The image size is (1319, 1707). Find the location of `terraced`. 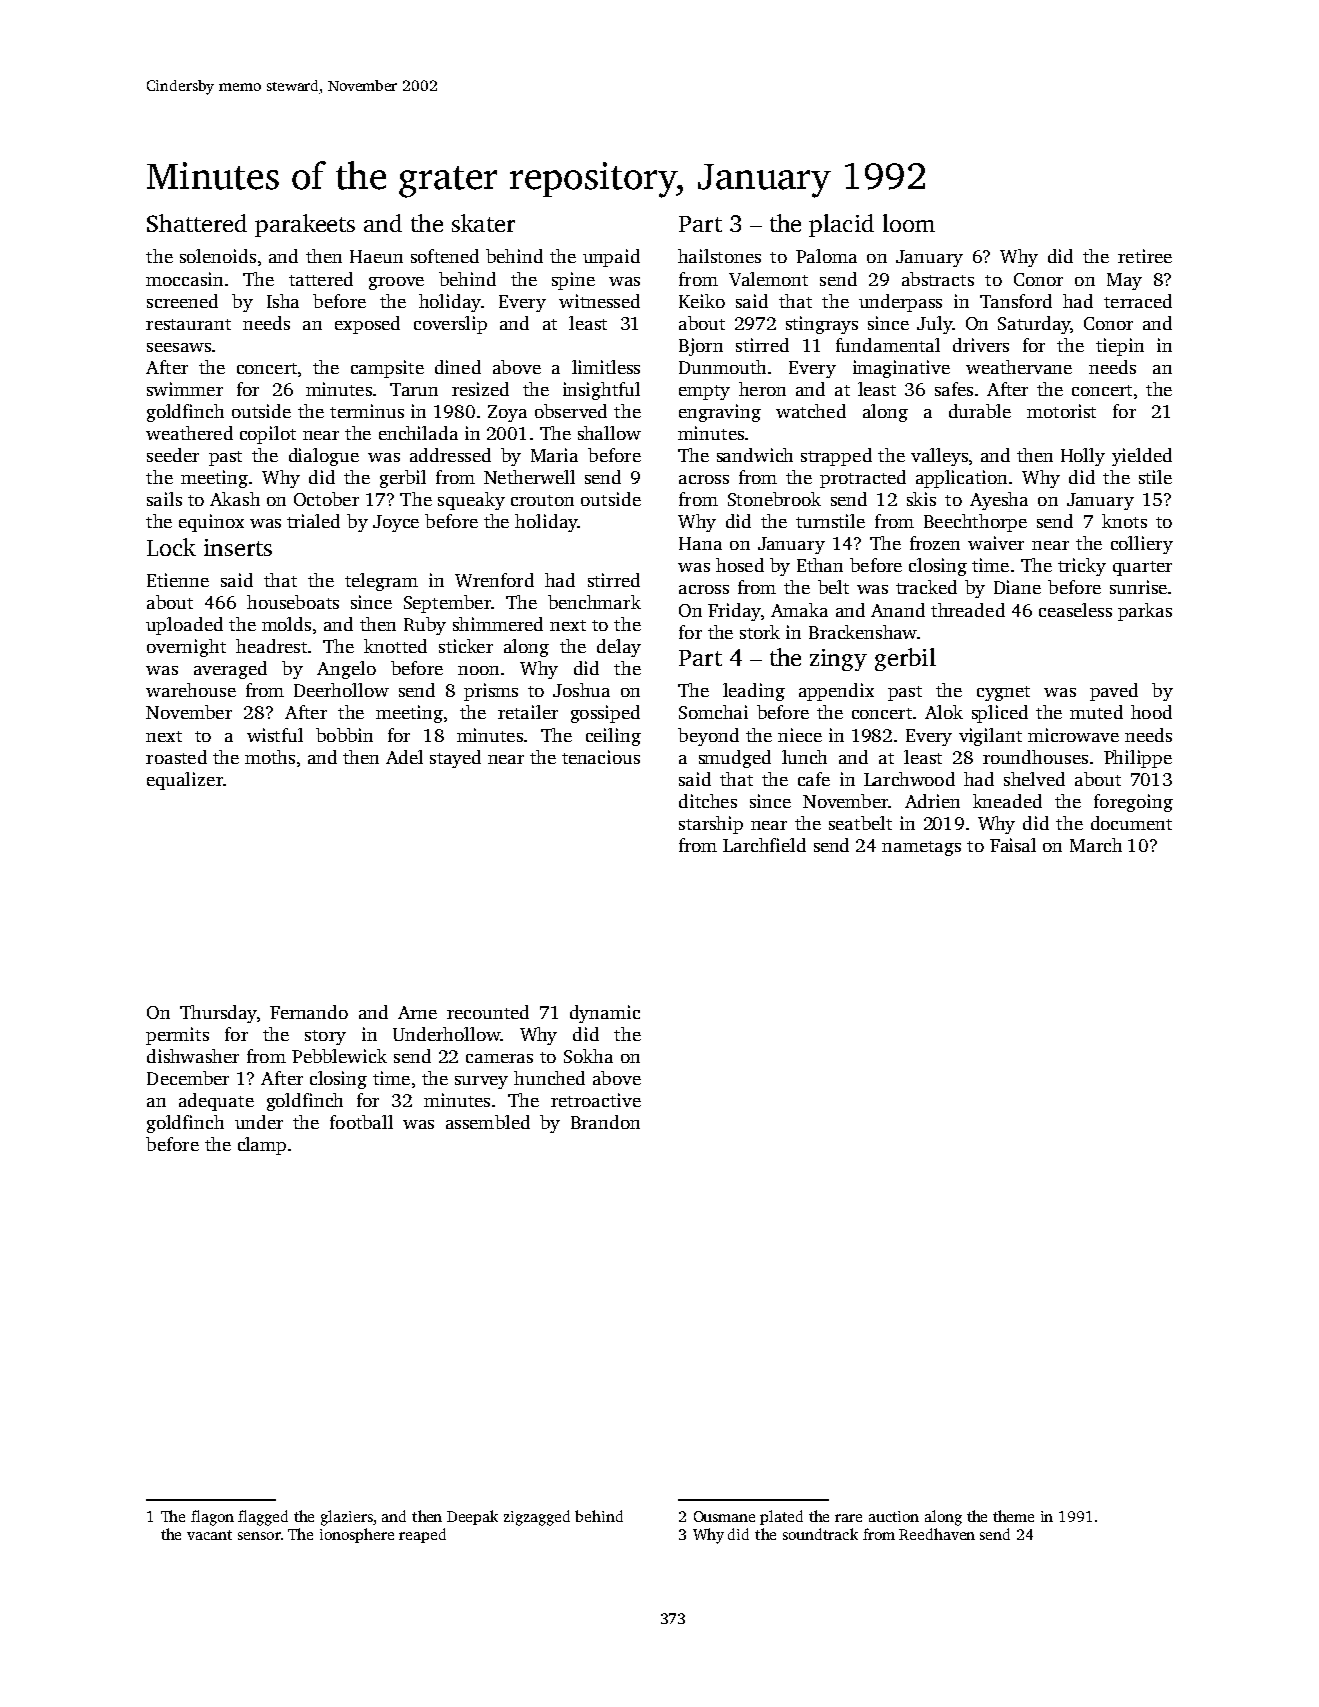

terraced is located at coordinates (1138, 301).
